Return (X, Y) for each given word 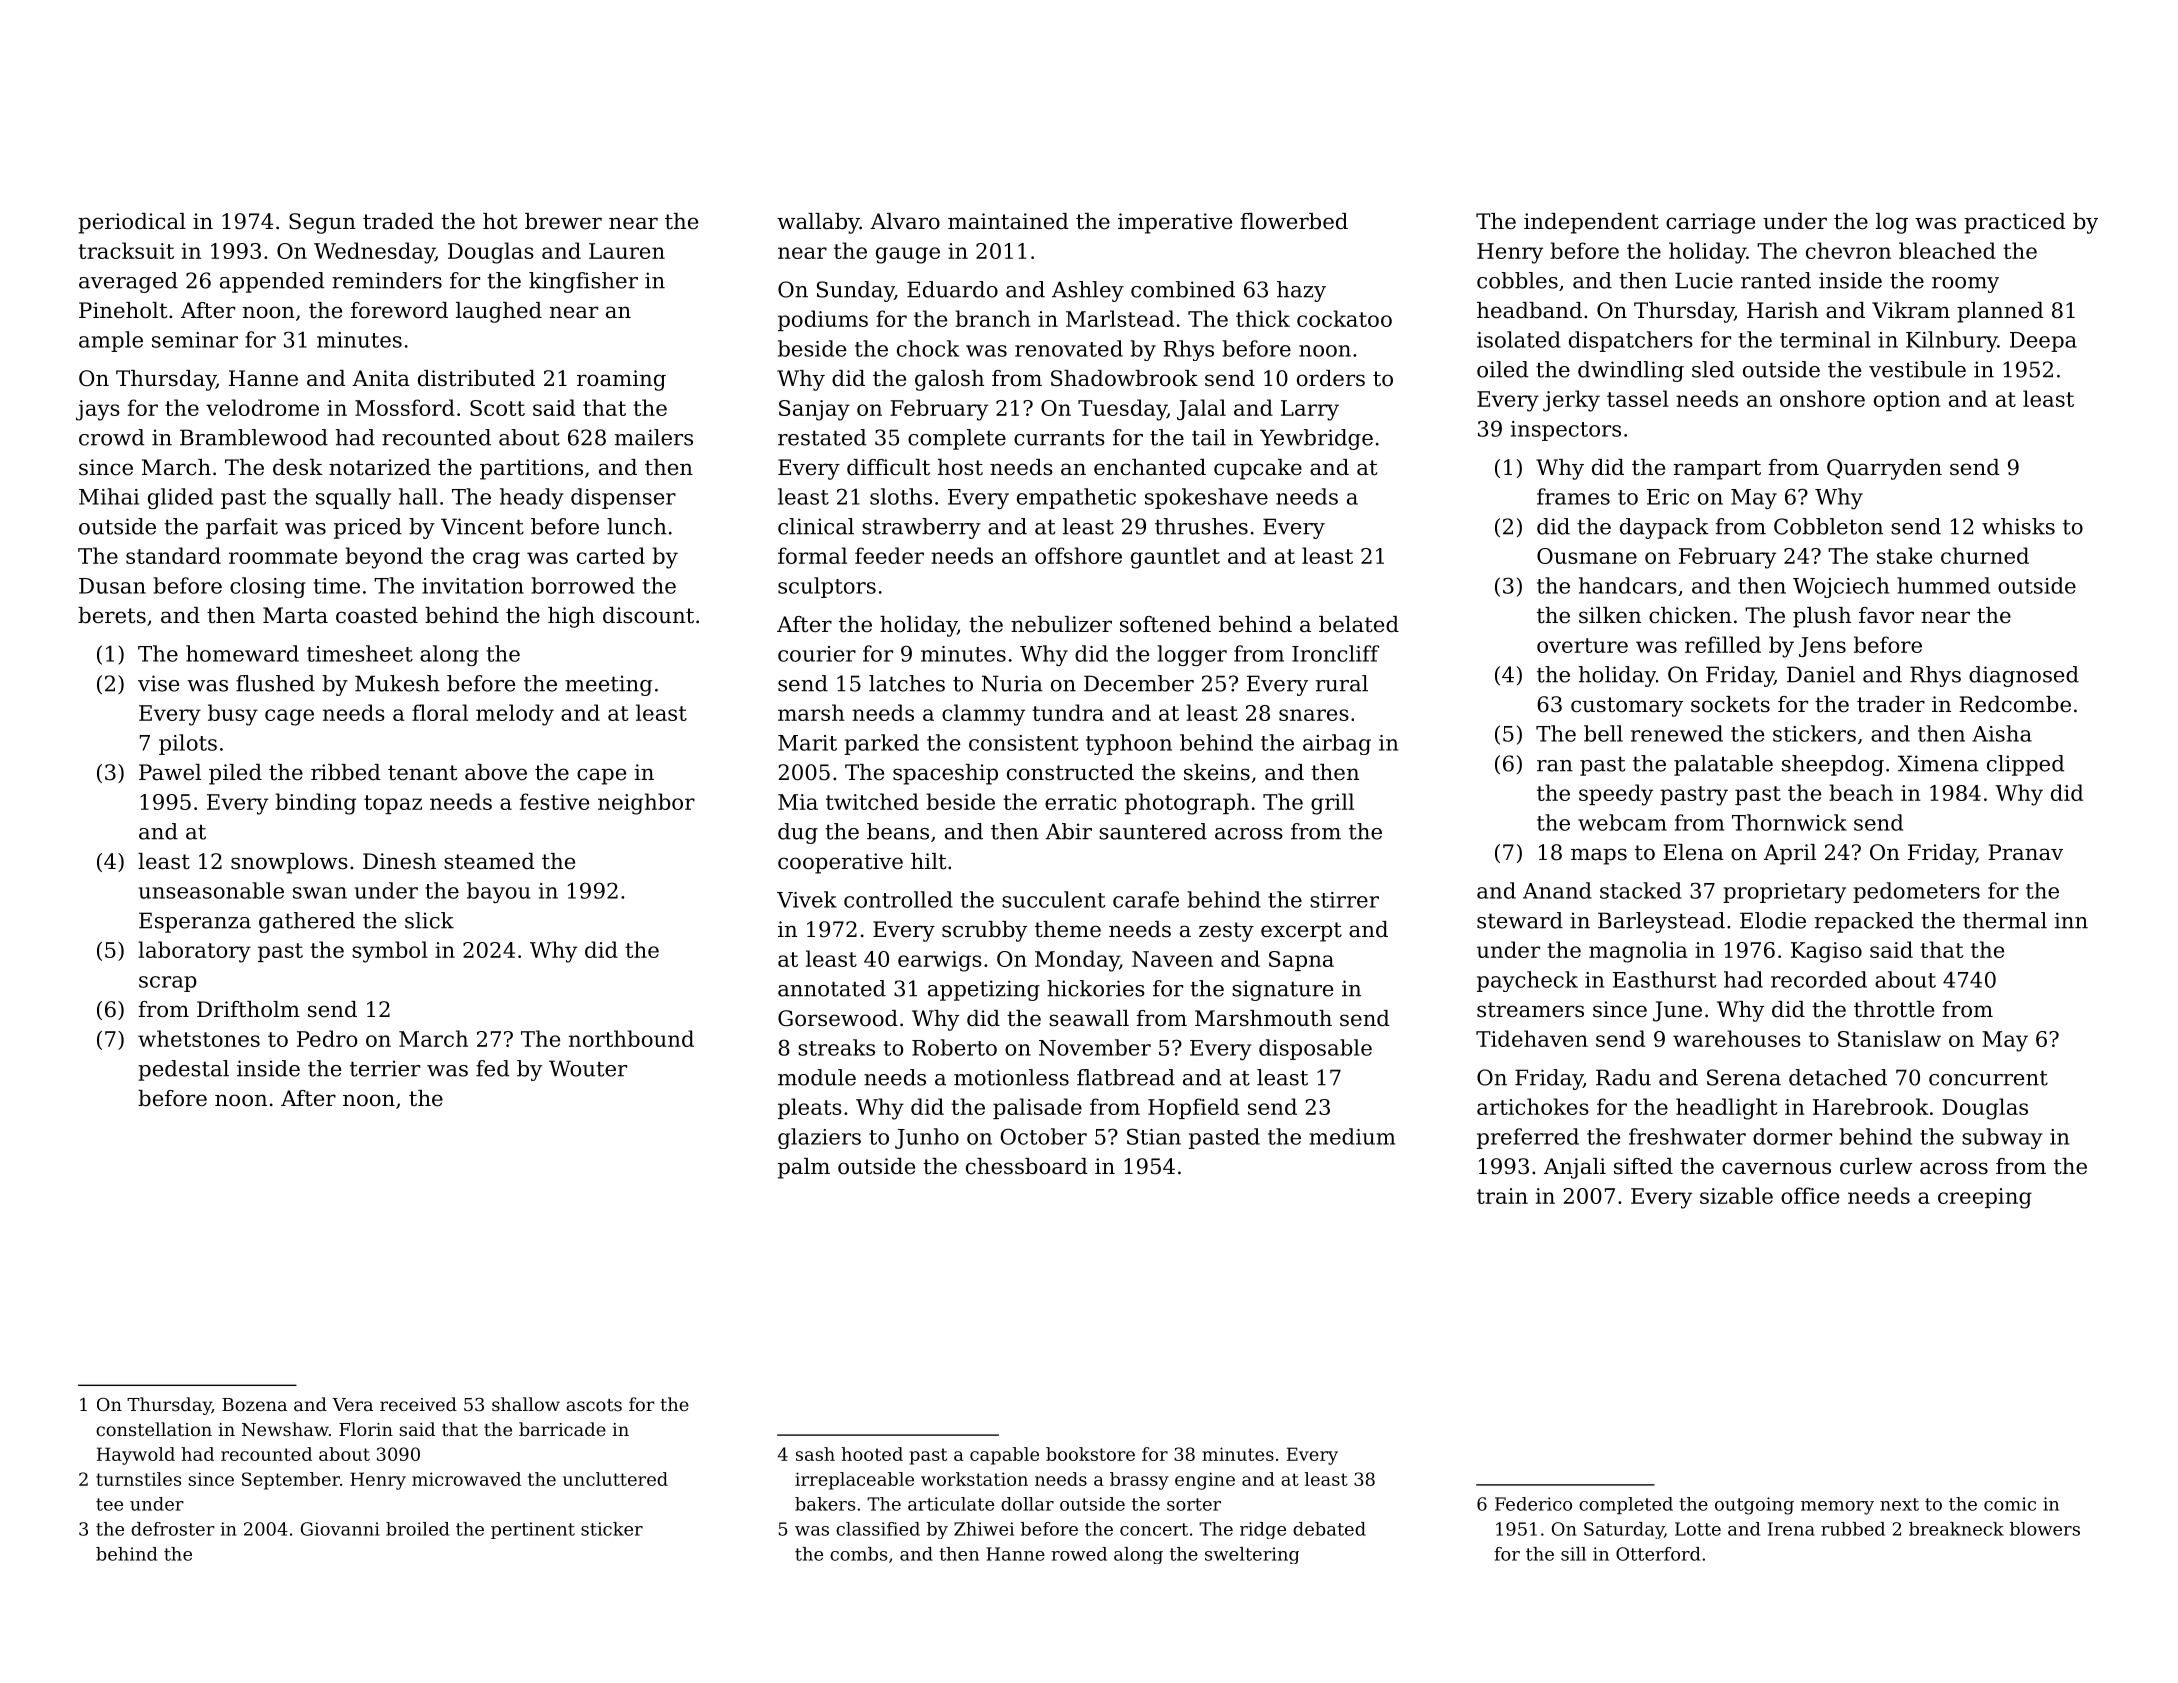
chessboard (1027, 1166)
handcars (1628, 585)
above (496, 772)
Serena (1744, 1077)
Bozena (254, 1404)
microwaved (466, 1479)
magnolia (1638, 952)
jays (98, 410)
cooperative (840, 863)
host (960, 467)
